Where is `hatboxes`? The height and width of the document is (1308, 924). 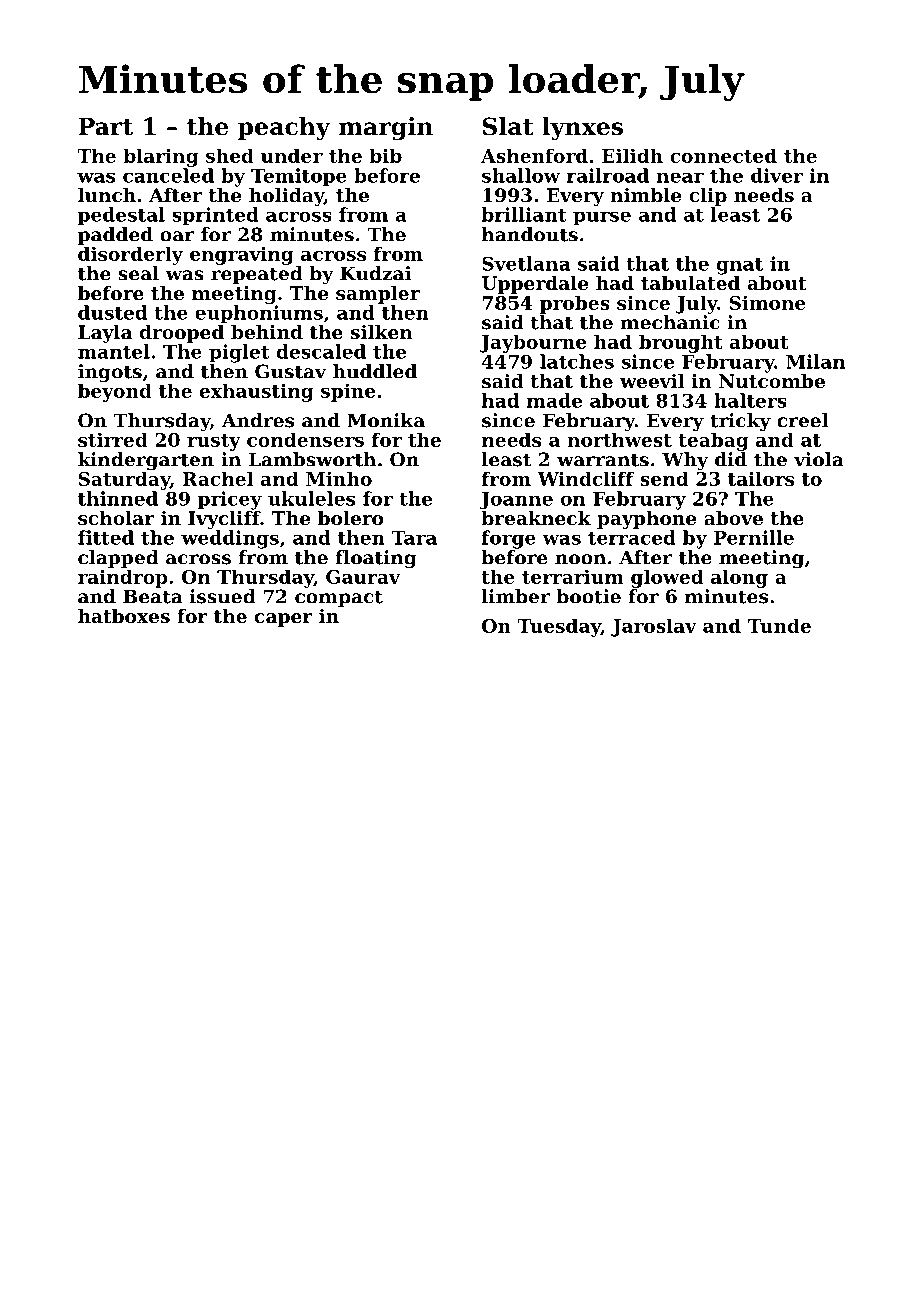
hatboxes is located at coordinates (124, 616).
